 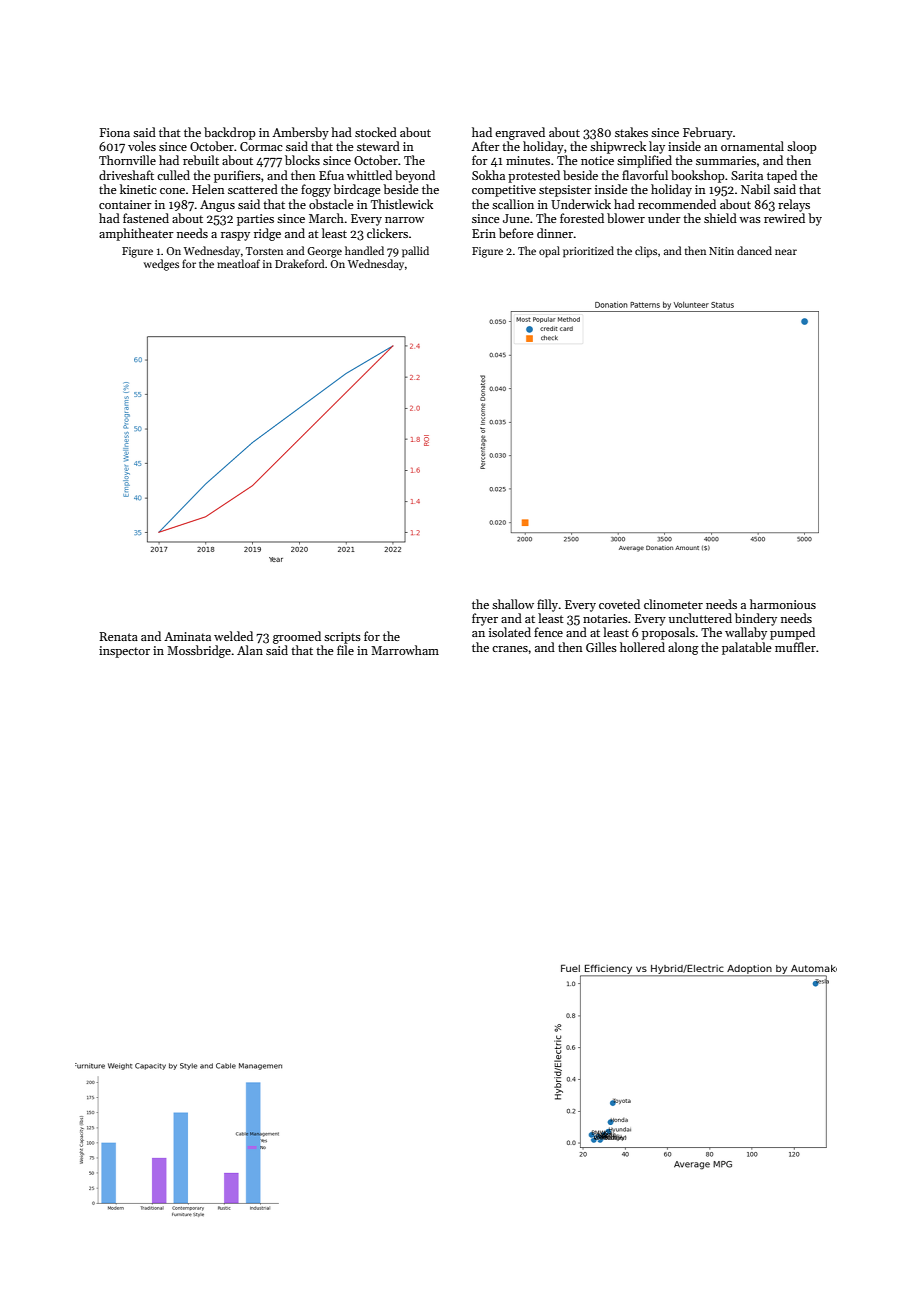 What do you see at coordinates (802, 147) in the document?
I see `sloop` at bounding box center [802, 147].
